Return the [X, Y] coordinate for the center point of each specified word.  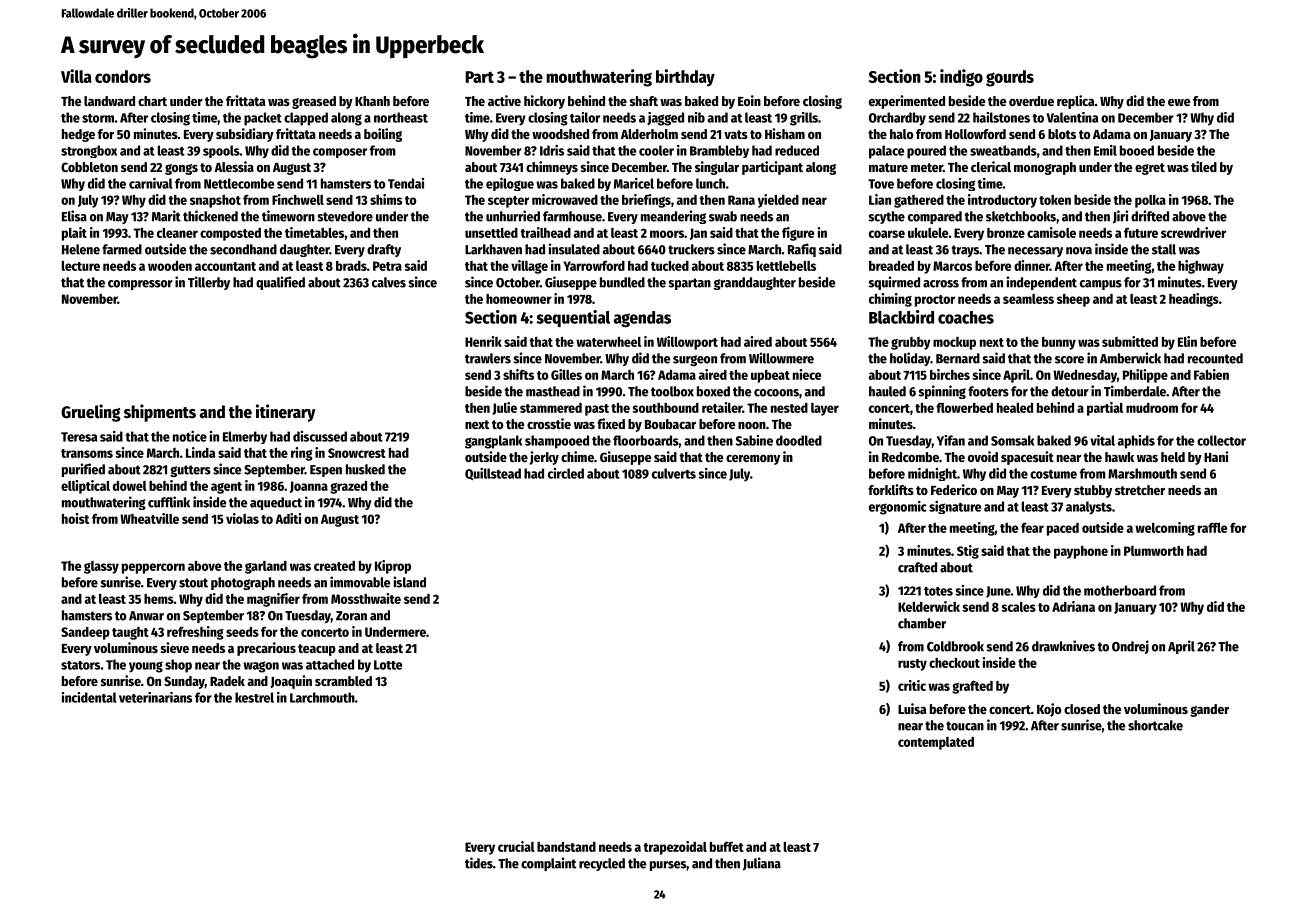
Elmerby [245, 437]
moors [667, 234]
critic [912, 685]
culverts [674, 473]
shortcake [1155, 725]
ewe [1179, 102]
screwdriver [1193, 232]
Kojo [1049, 710]
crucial [516, 846]
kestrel [254, 697]
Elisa [74, 216]
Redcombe [910, 457]
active [504, 100]
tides [479, 863]
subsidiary [245, 135]
